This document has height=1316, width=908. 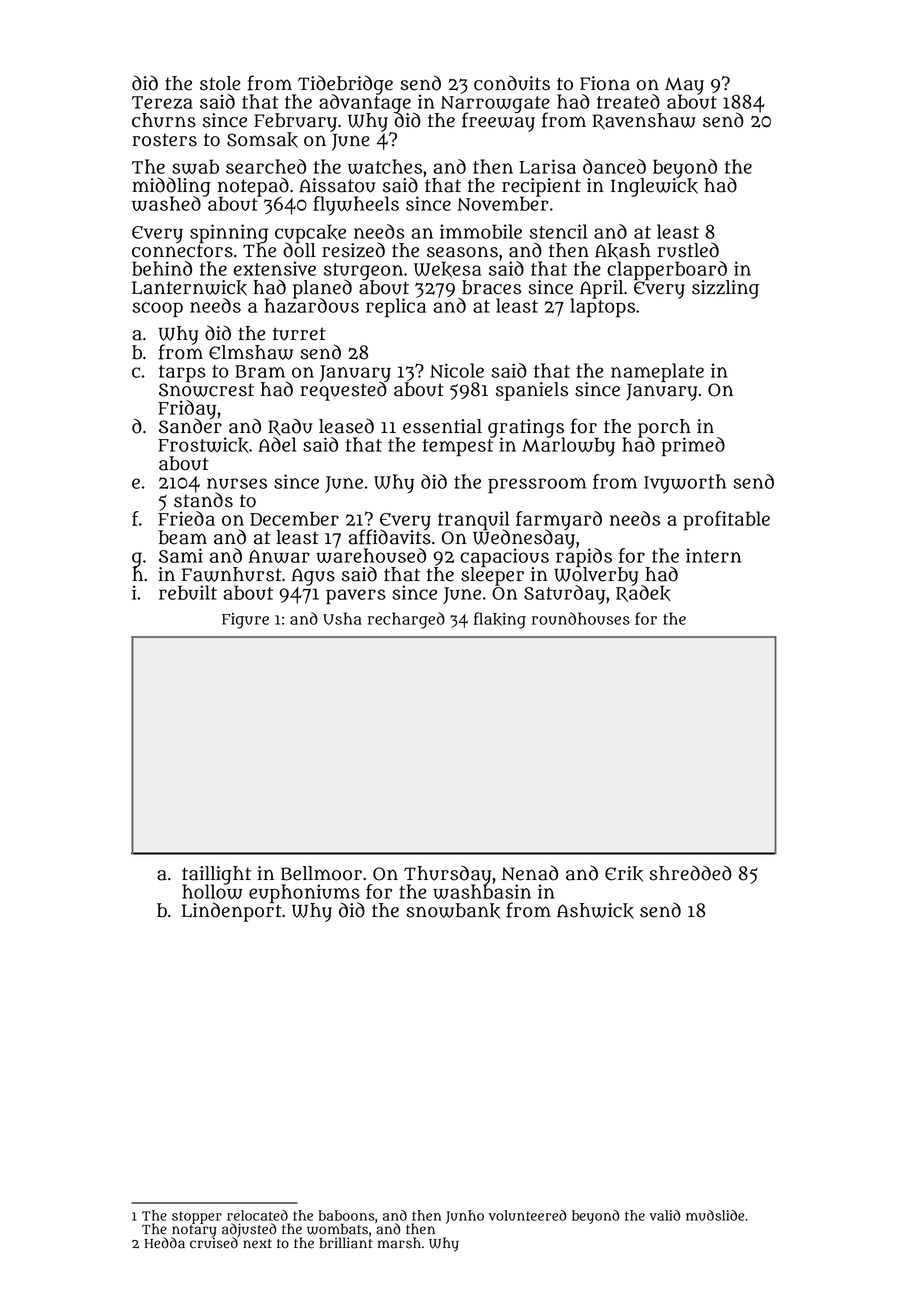 I want to click on rosters, so click(x=164, y=140).
